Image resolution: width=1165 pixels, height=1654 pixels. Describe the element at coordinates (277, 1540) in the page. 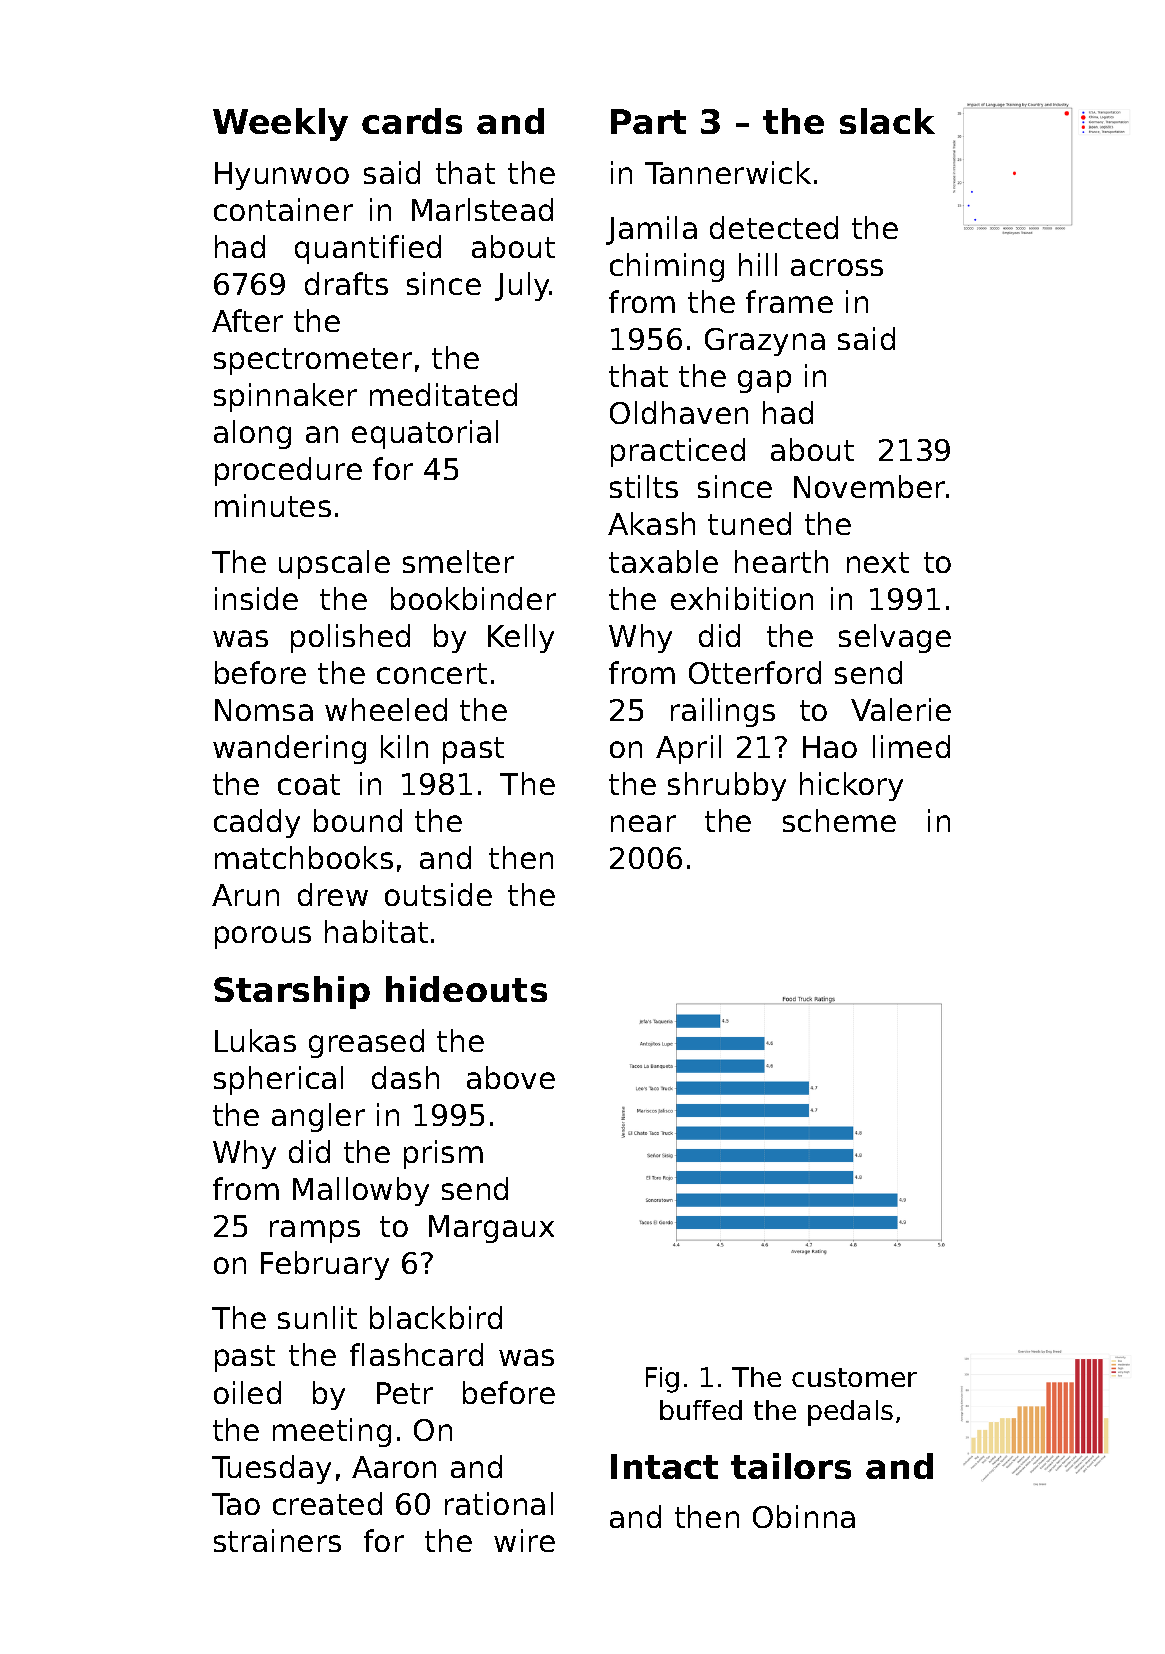

I see `strainers` at that location.
